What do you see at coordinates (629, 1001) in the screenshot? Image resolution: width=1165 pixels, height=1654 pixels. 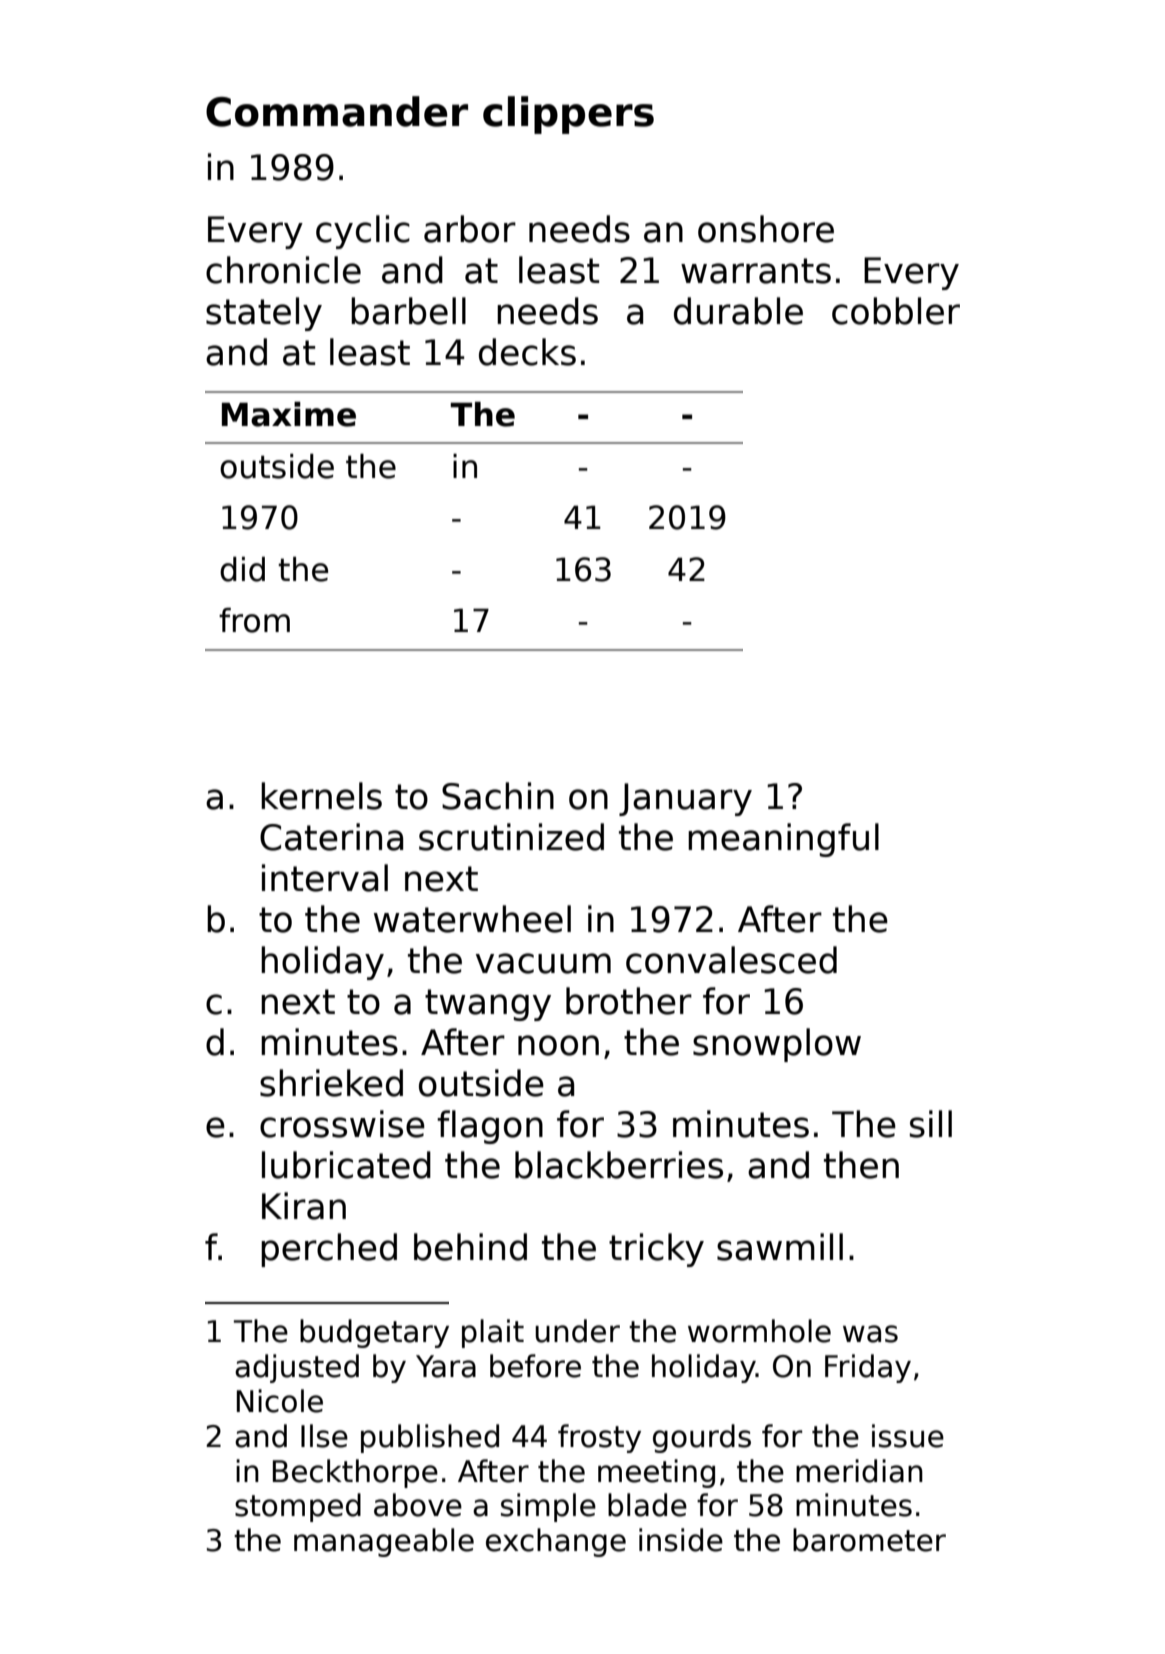 I see `brother` at bounding box center [629, 1001].
